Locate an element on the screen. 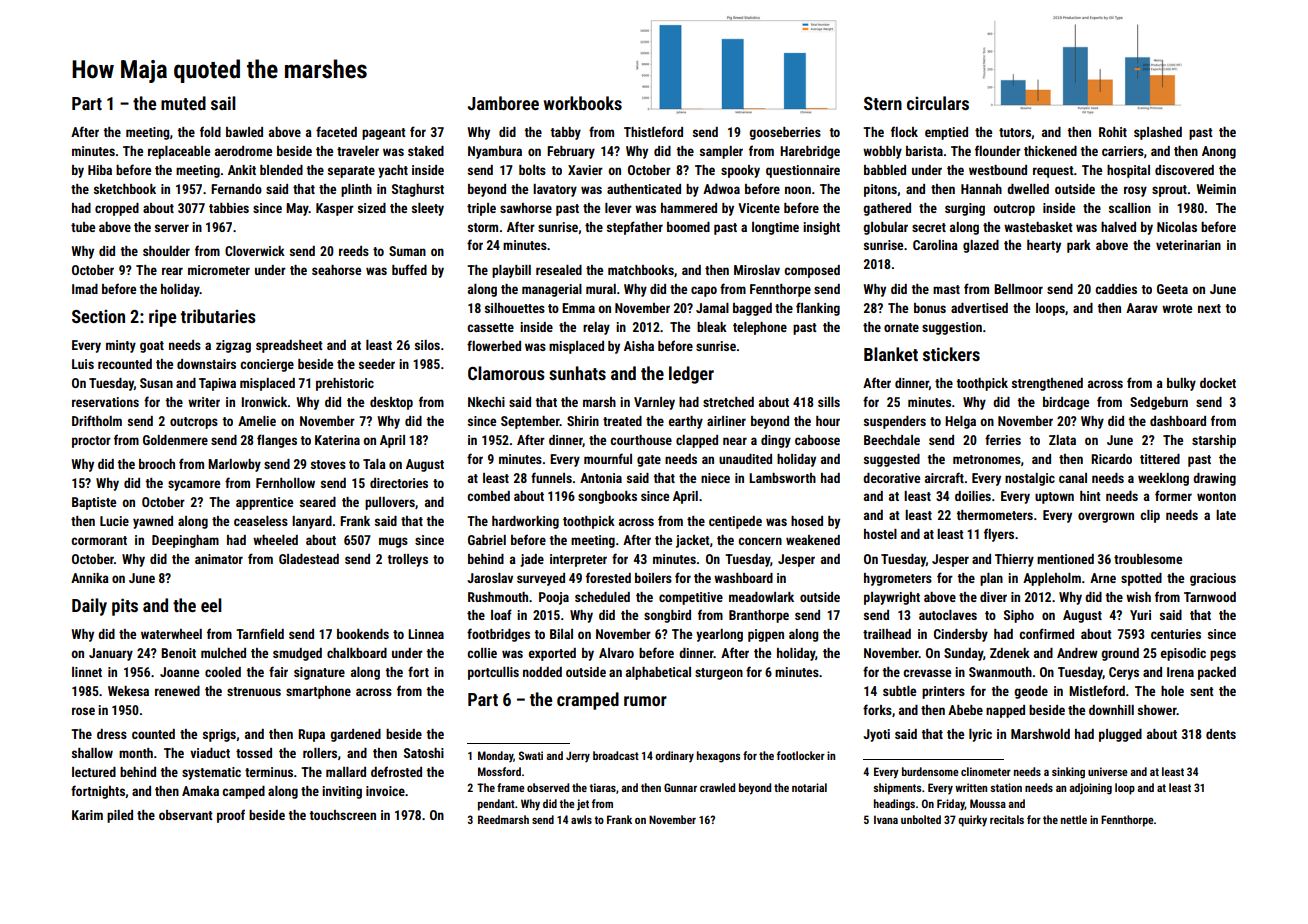  Aarav is located at coordinates (1142, 308).
